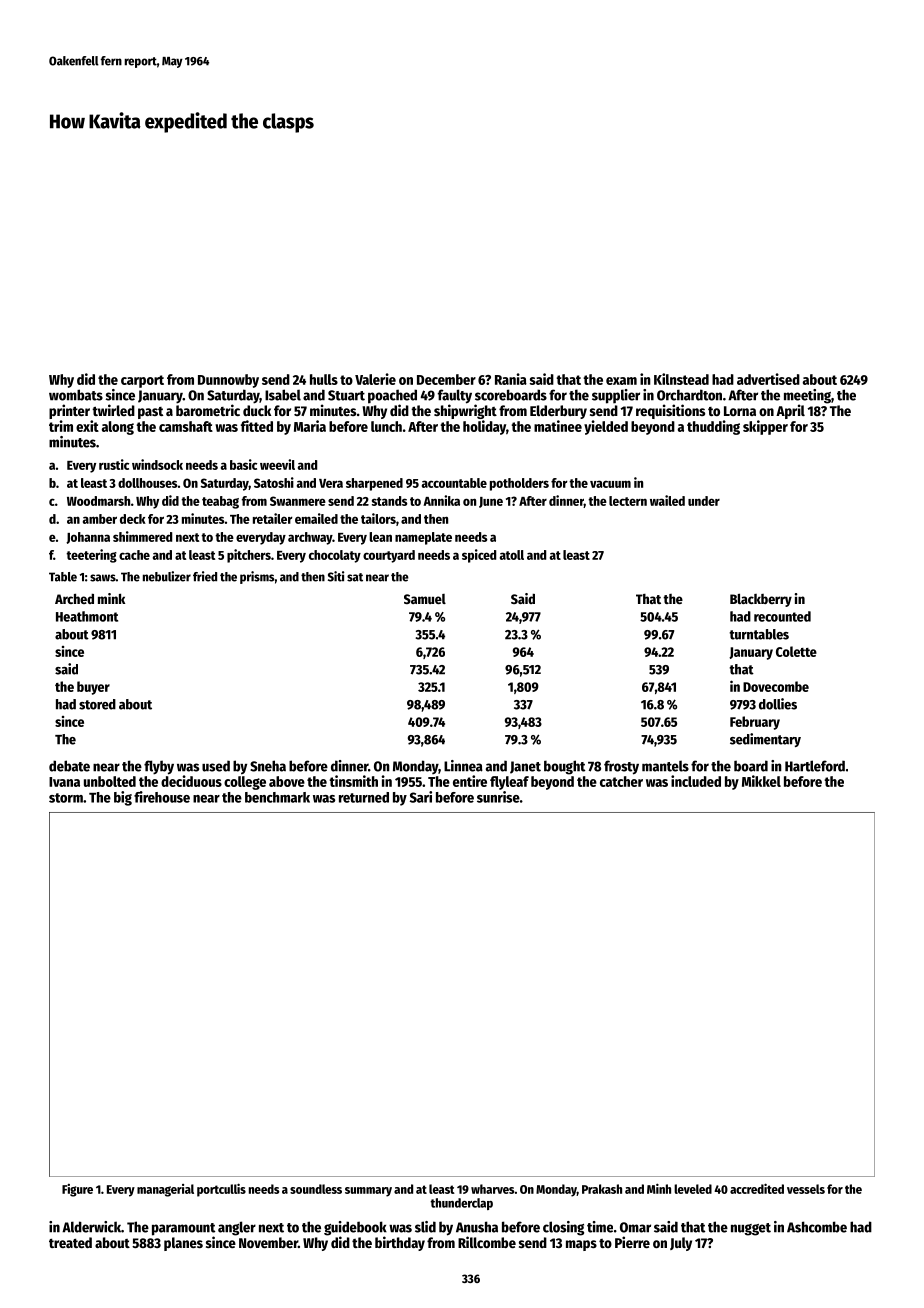 The width and height of the screenshot is (924, 1308). Describe the element at coordinates (796, 651) in the screenshot. I see `Colette` at that location.
